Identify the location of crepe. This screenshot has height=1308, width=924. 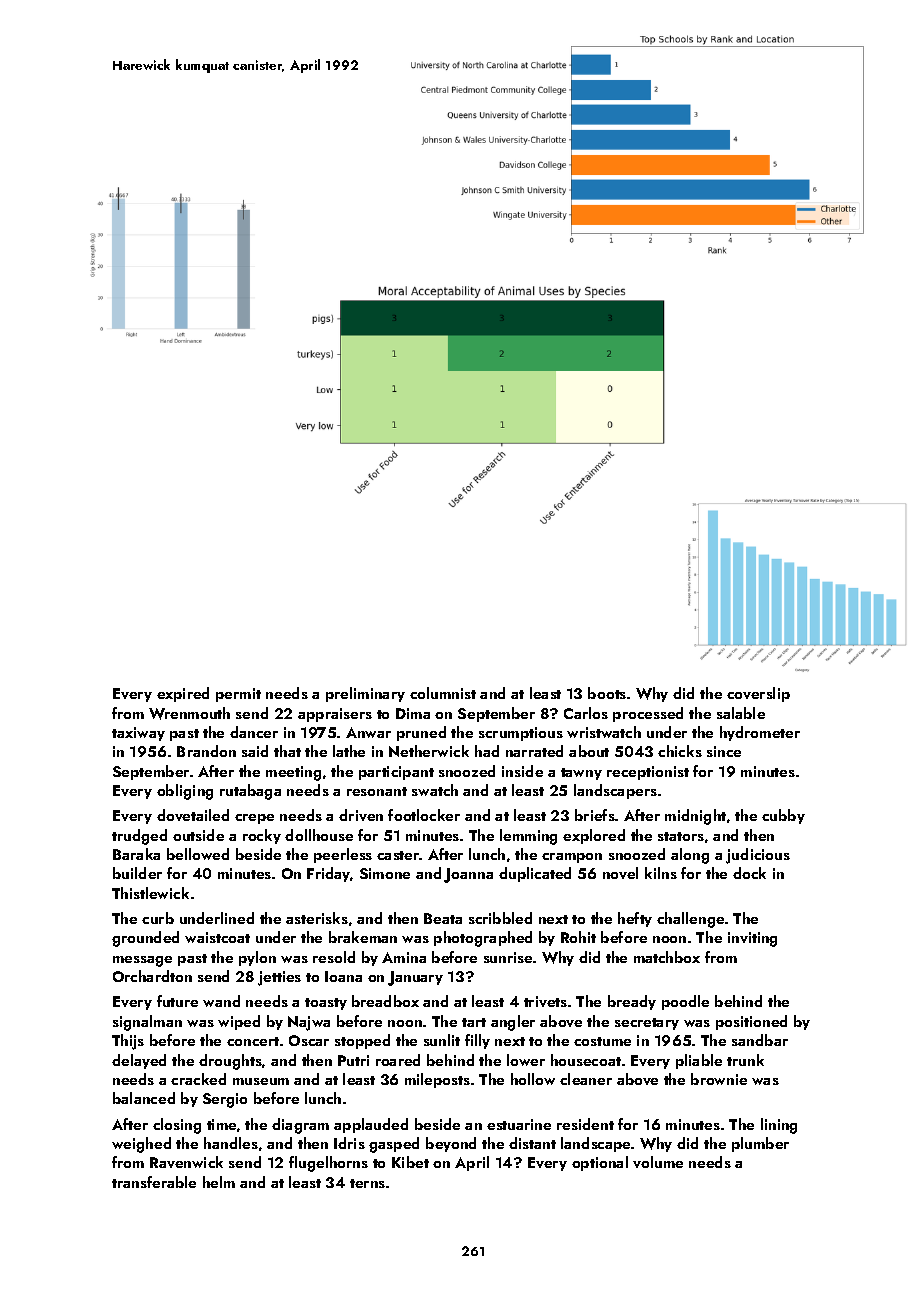
(254, 819).
